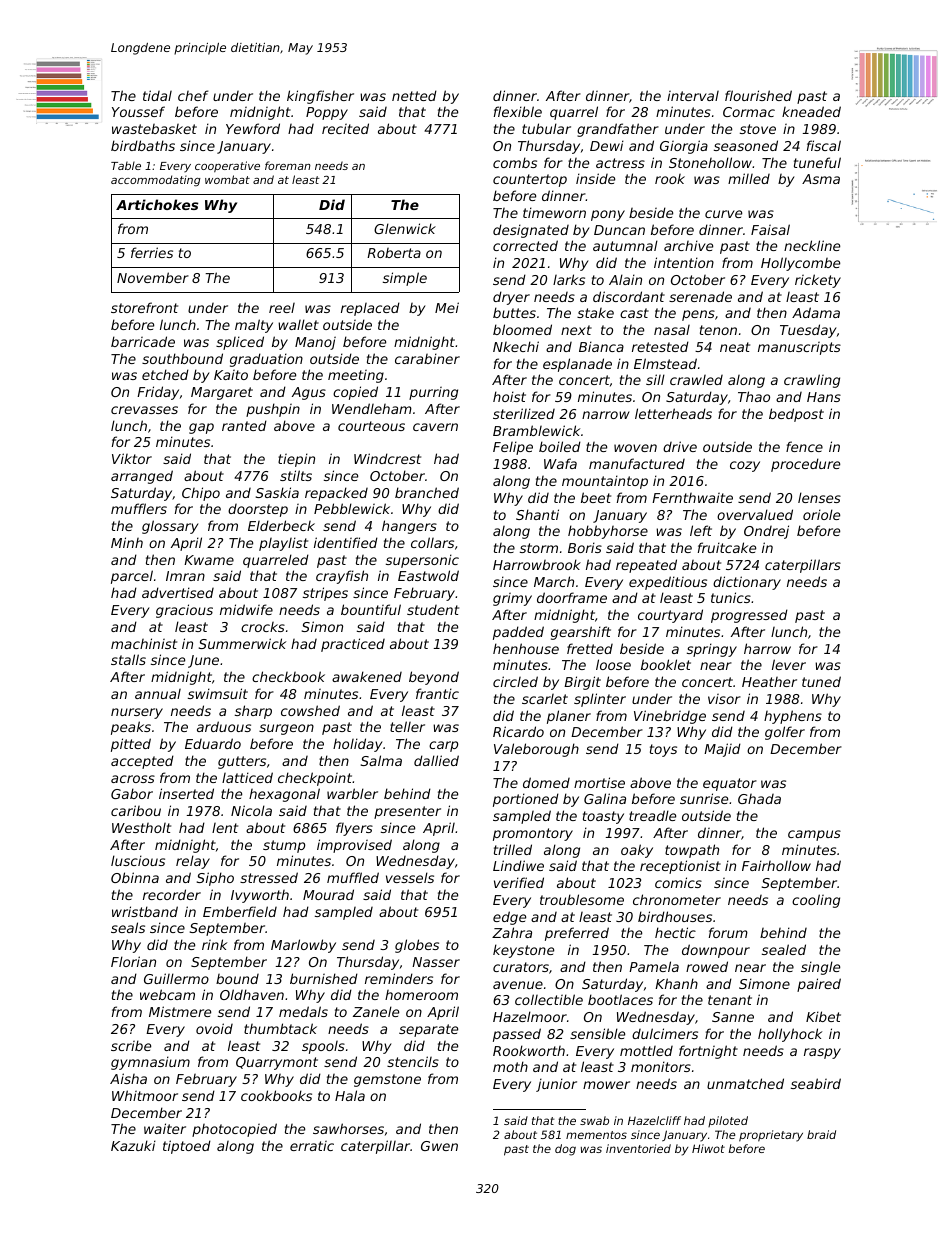 Image resolution: width=952 pixels, height=1233 pixels. What do you see at coordinates (577, 934) in the screenshot?
I see `preferred` at bounding box center [577, 934].
